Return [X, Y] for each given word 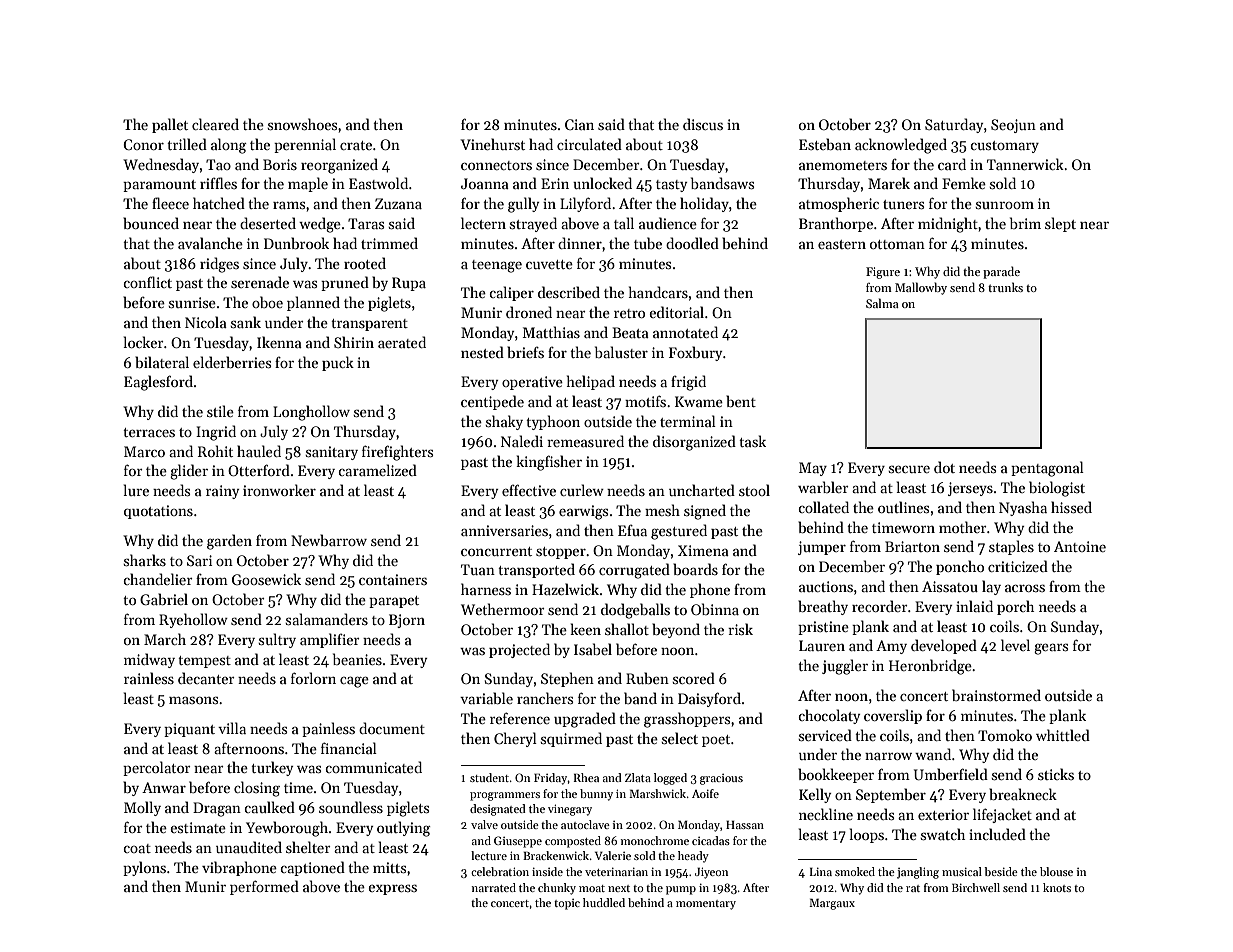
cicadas [711, 840]
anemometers [843, 165]
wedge [320, 225]
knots [1057, 887]
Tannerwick [1025, 164]
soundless [351, 807]
